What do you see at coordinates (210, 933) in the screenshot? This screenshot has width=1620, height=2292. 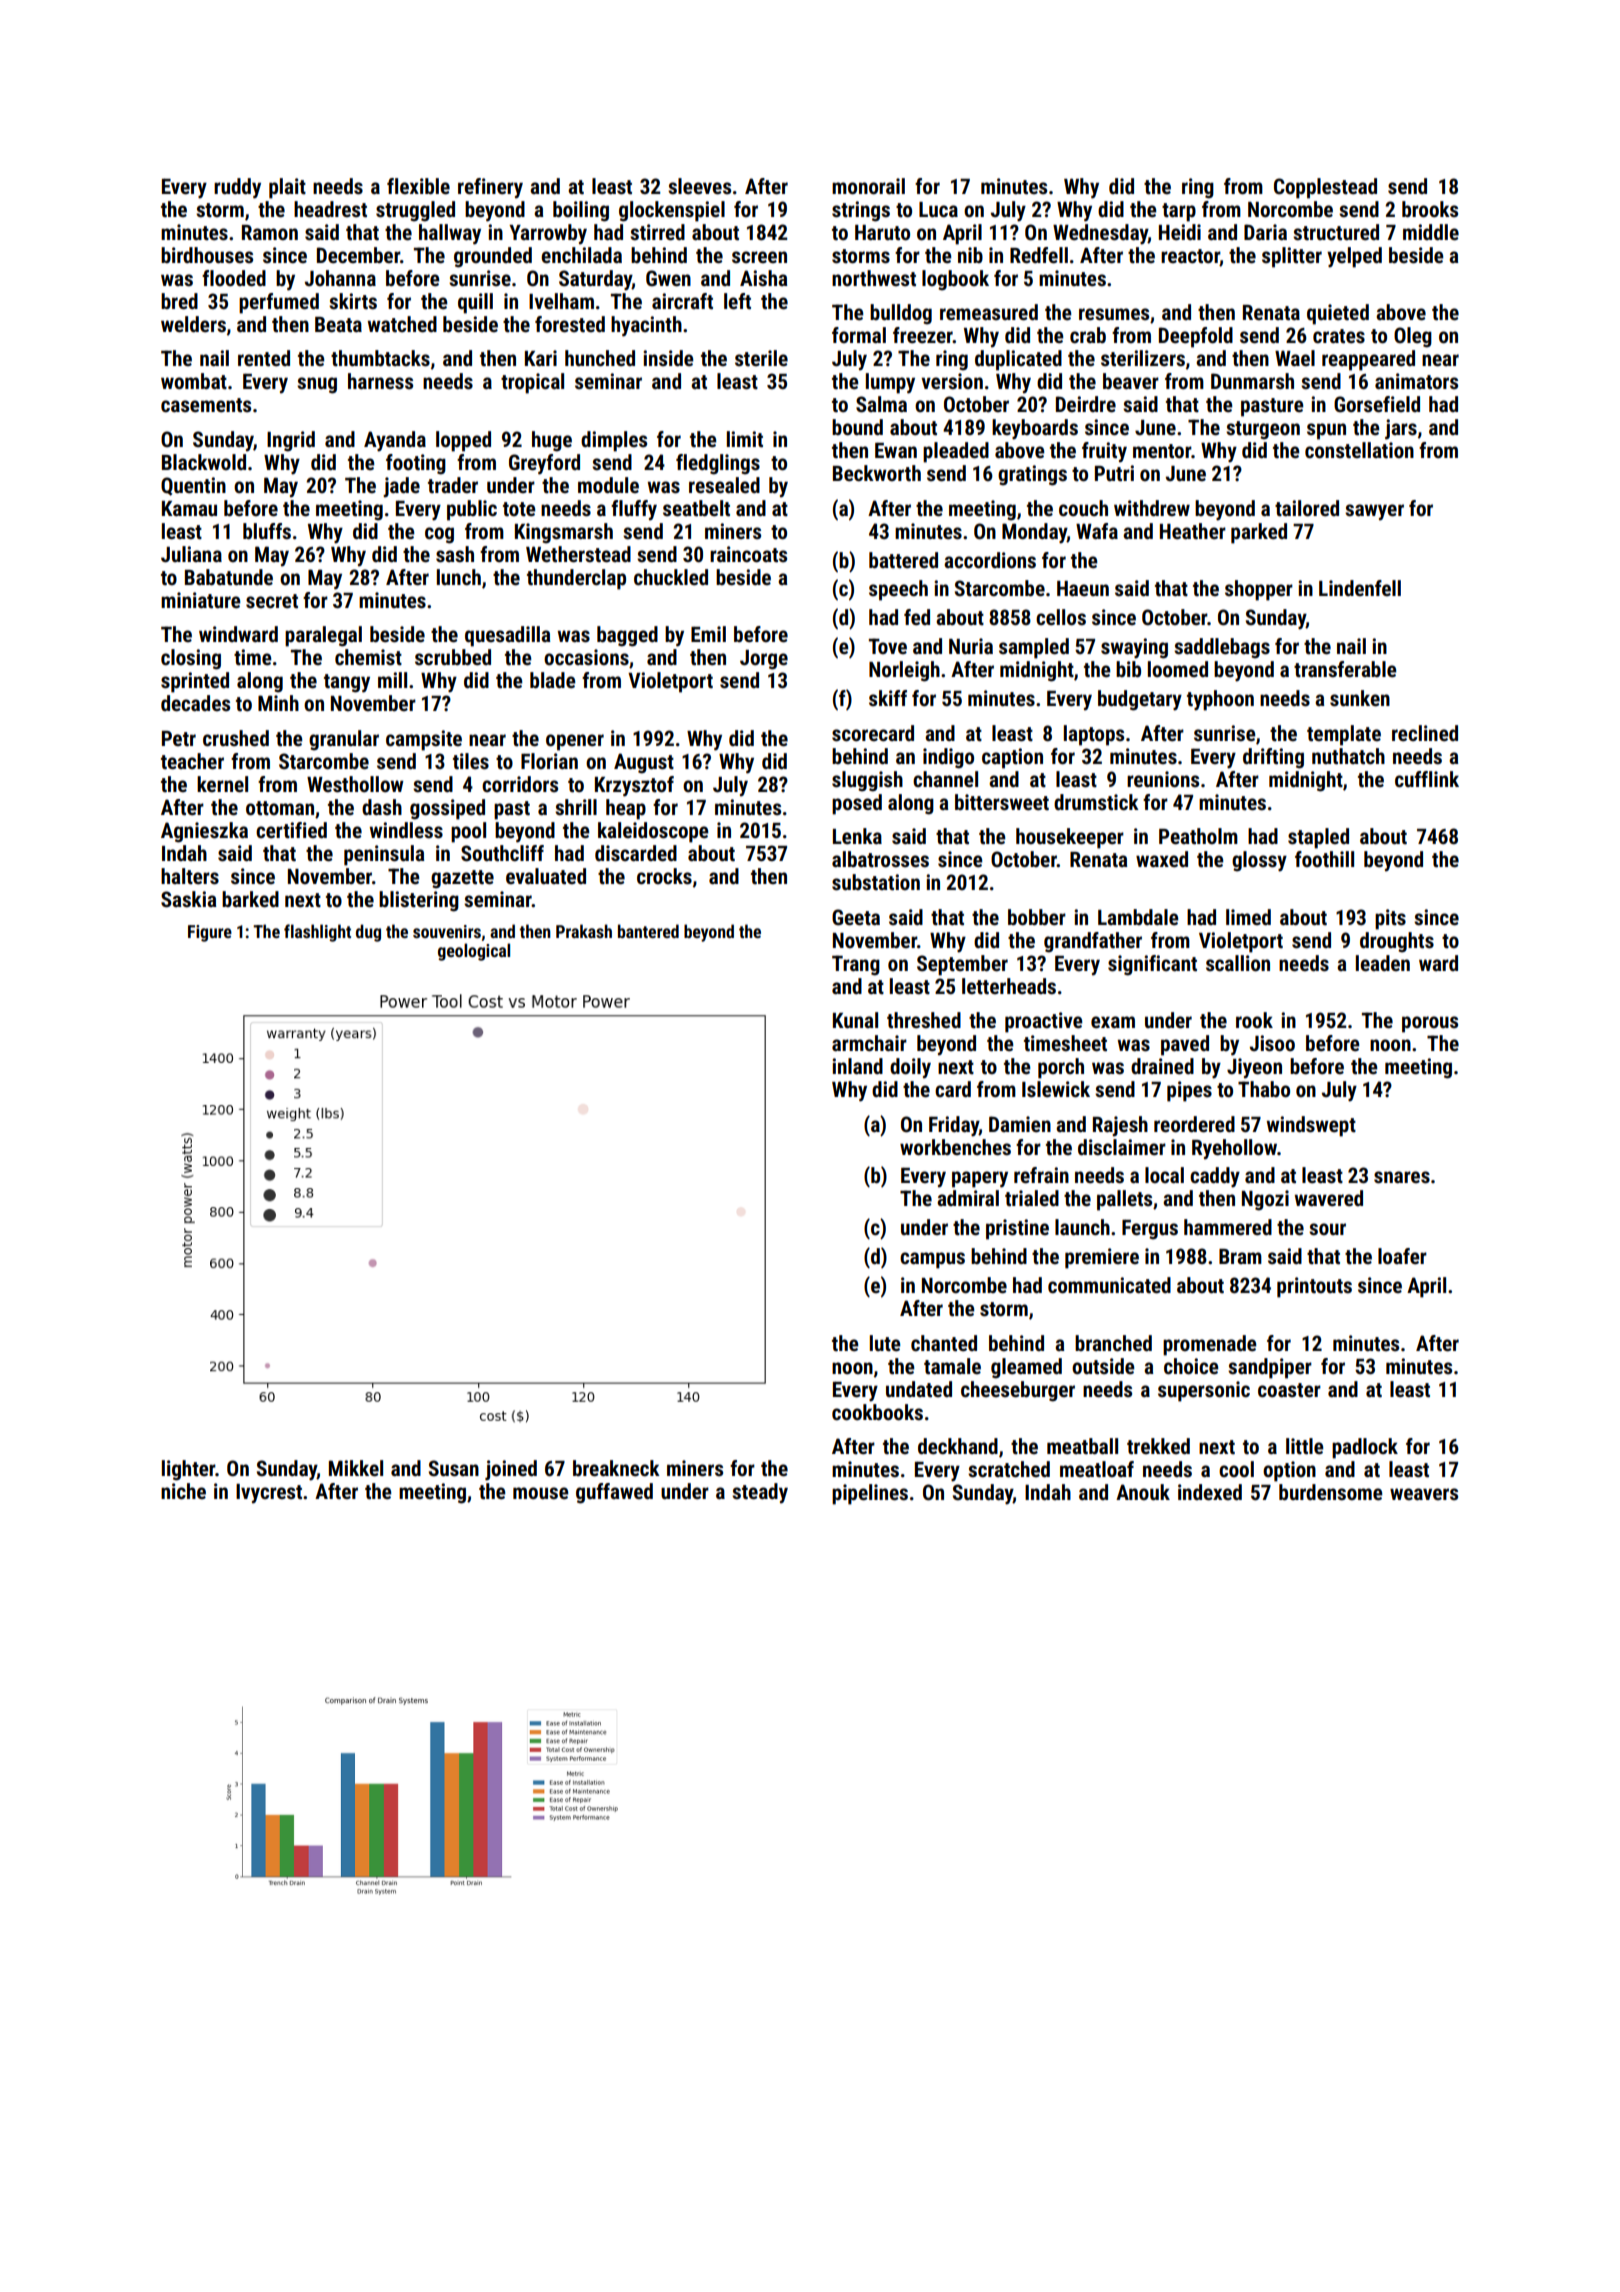 I see `Figure` at bounding box center [210, 933].
